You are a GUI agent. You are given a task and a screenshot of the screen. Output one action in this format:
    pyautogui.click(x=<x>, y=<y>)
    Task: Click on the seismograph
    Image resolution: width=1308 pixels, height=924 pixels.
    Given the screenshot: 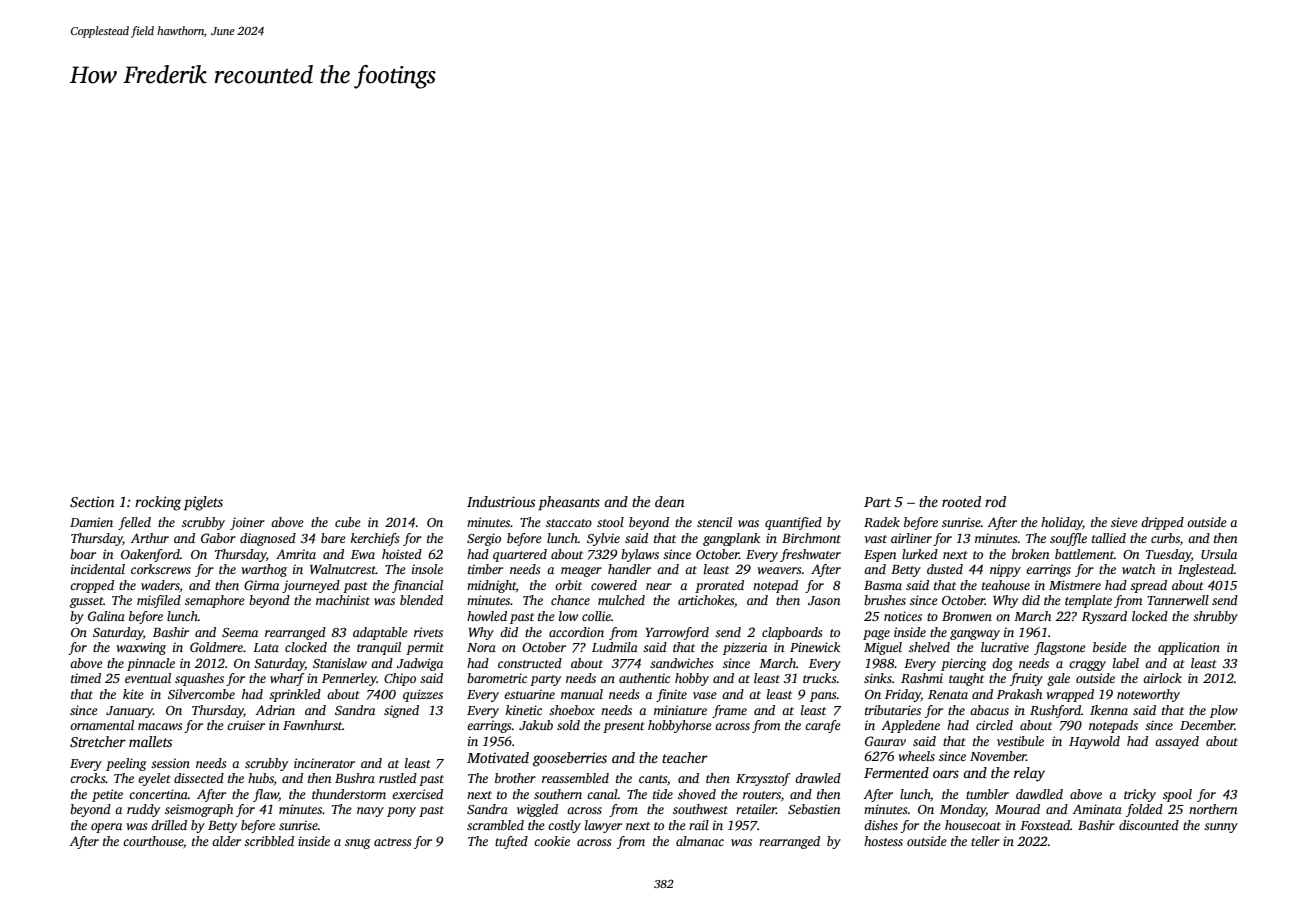 What is the action you would take?
    pyautogui.click(x=199, y=810)
